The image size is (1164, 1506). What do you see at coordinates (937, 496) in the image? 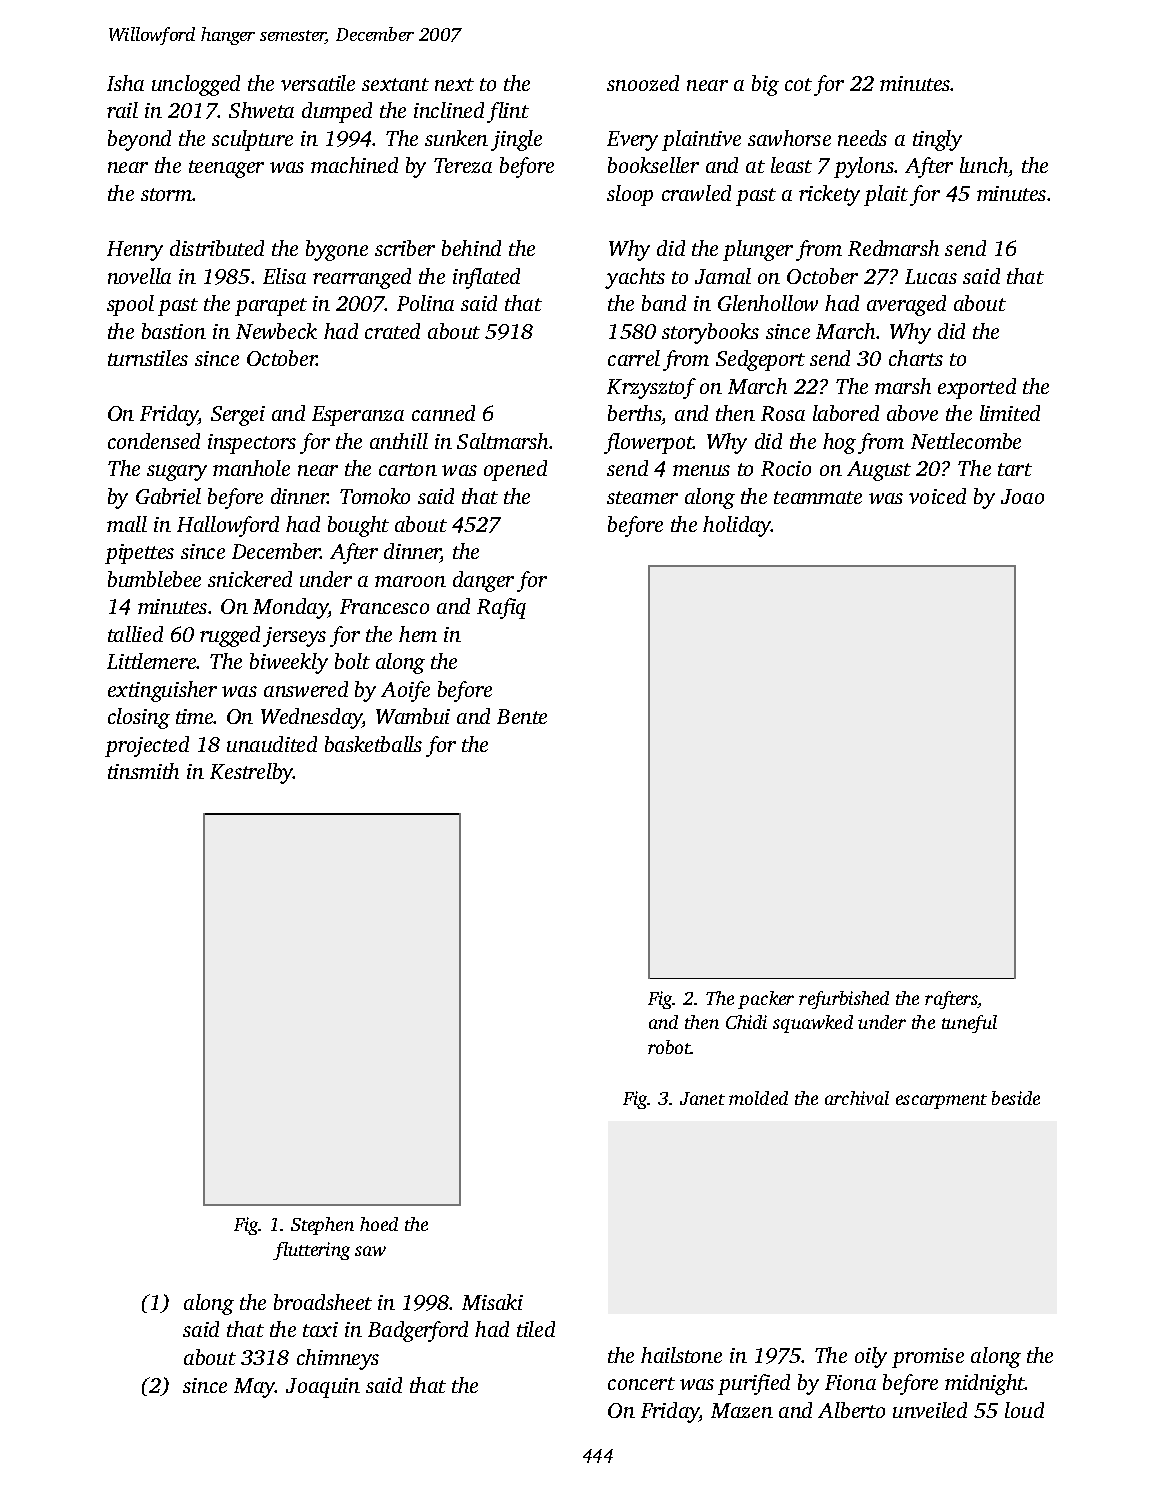
I see `voiced` at bounding box center [937, 496].
